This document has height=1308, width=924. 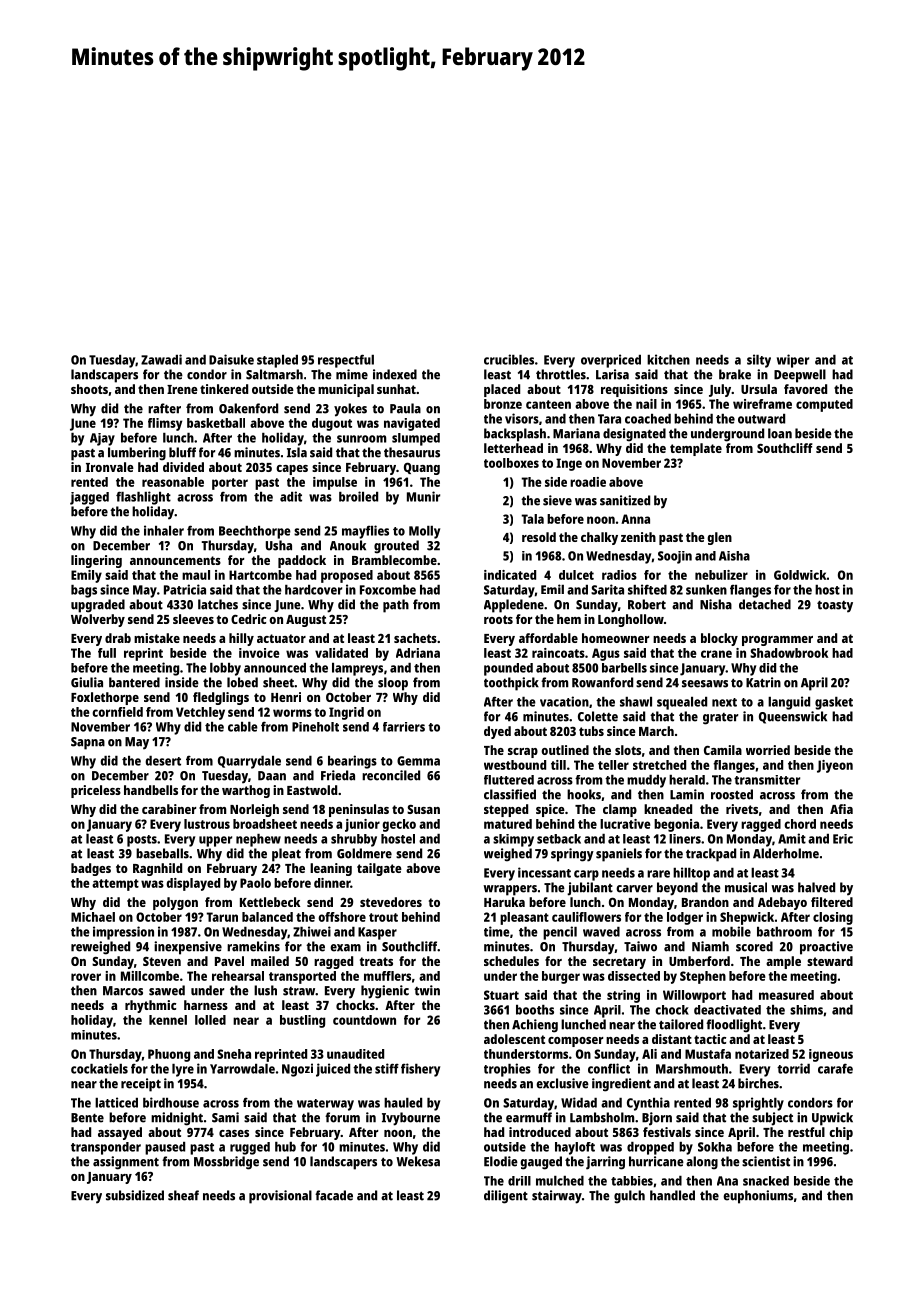 What do you see at coordinates (280, 1197) in the document?
I see `provisional` at bounding box center [280, 1197].
